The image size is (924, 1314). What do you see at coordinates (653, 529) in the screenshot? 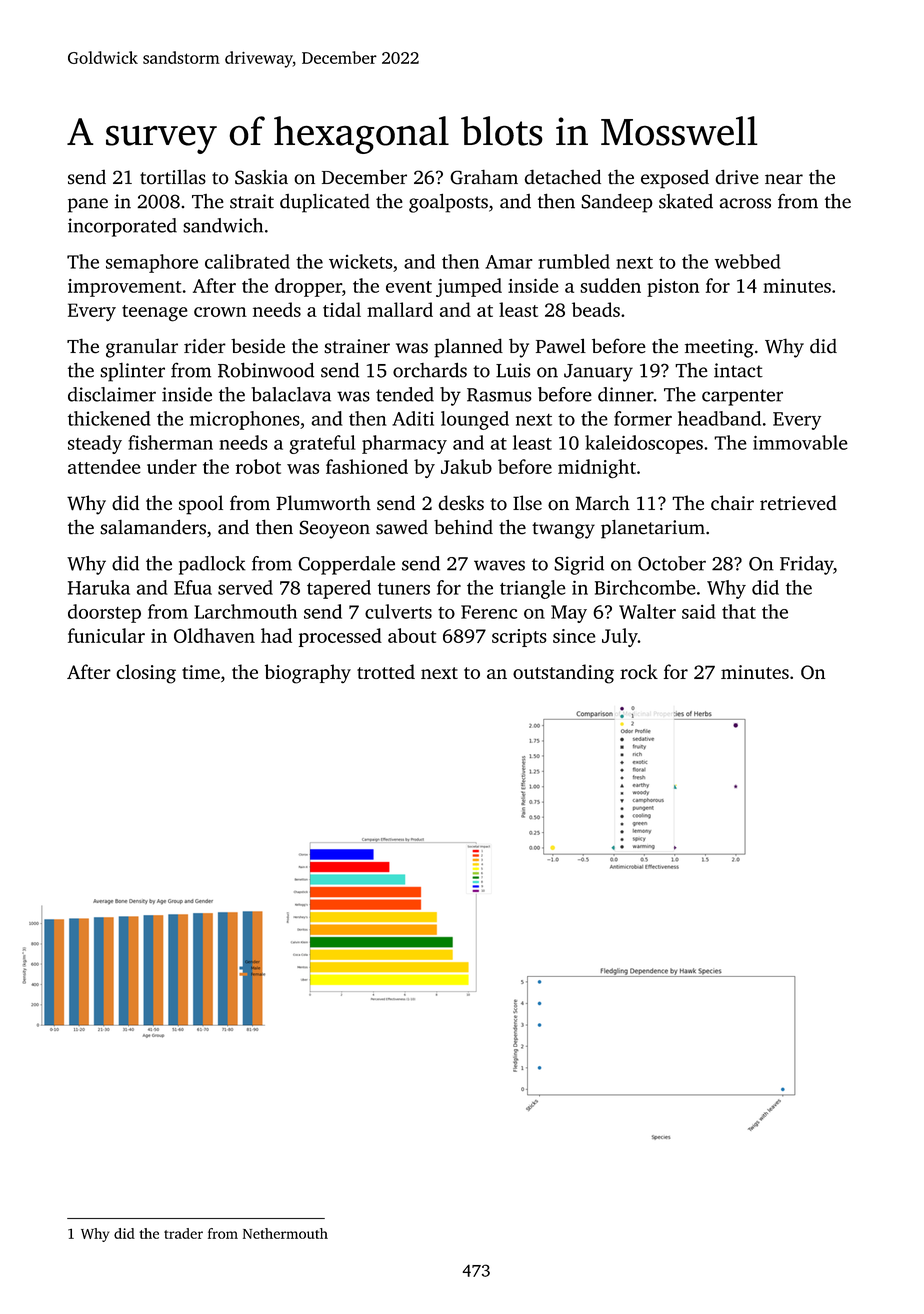
I see `planetarium` at bounding box center [653, 529].
